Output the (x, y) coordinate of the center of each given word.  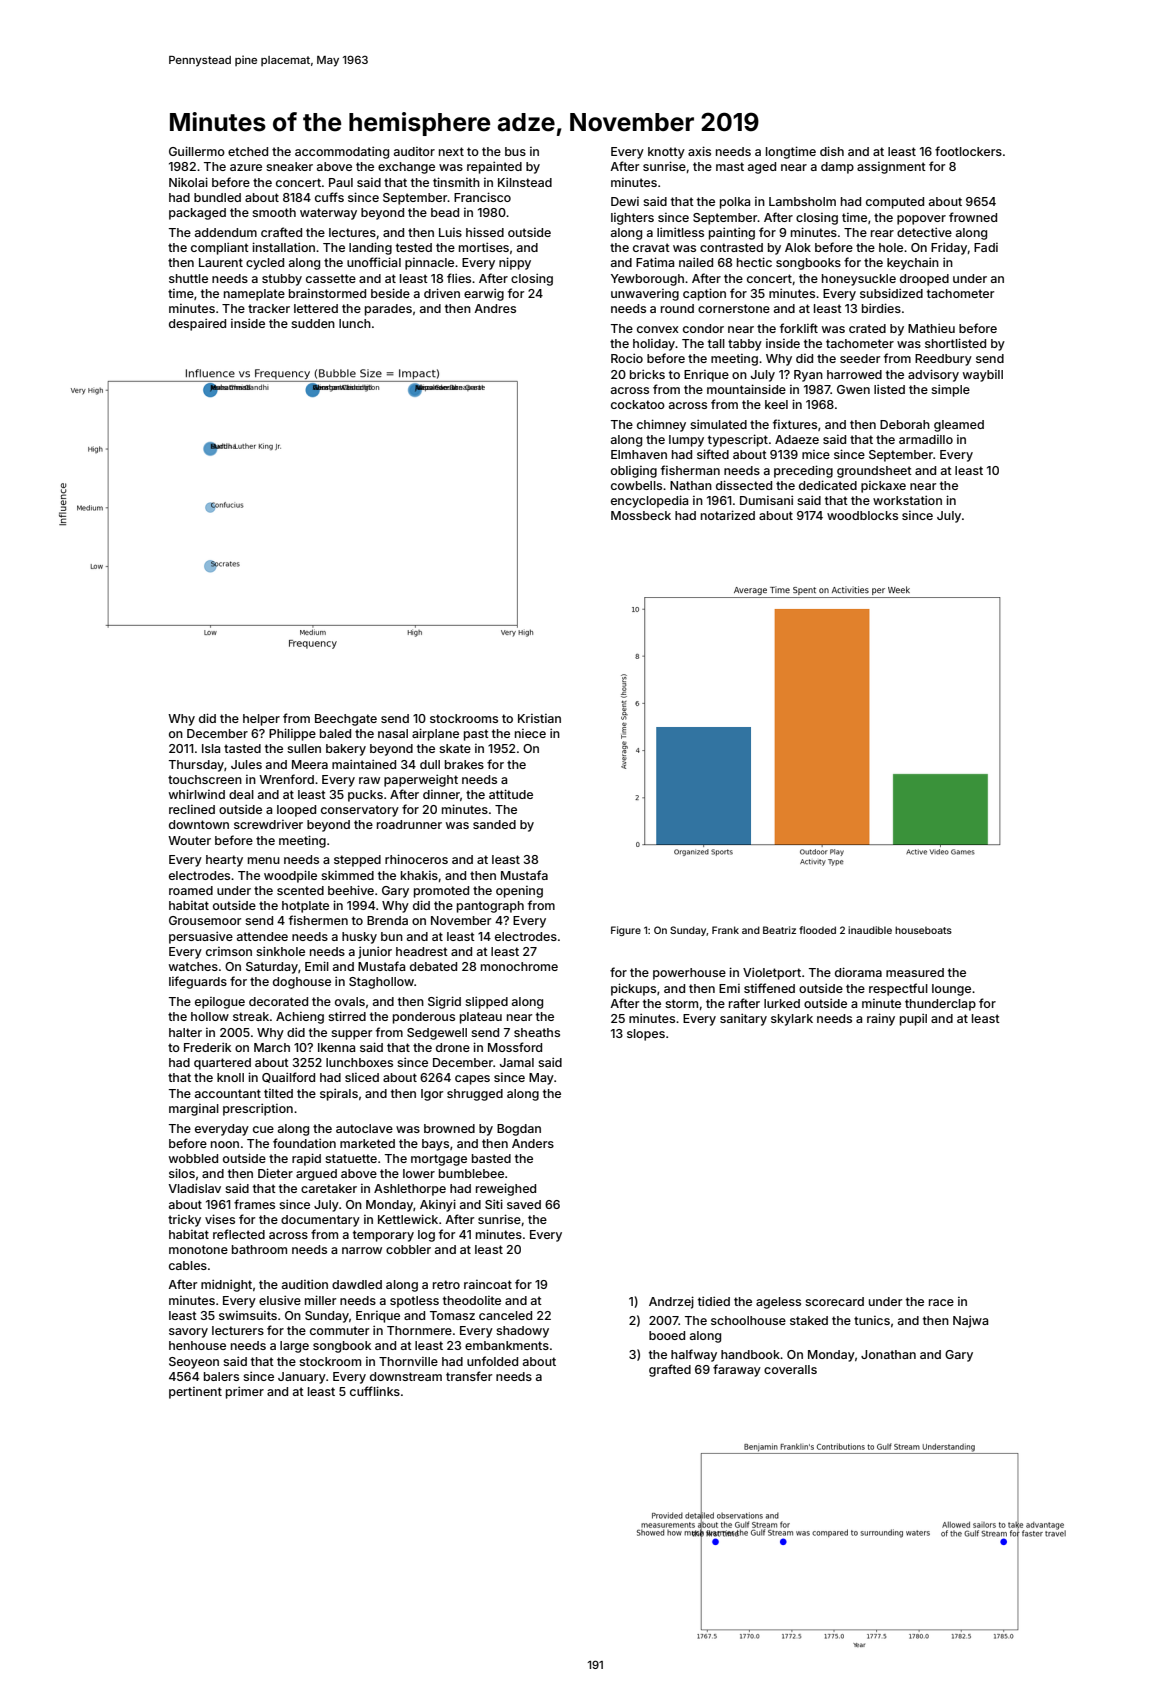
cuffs (329, 197)
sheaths (537, 1032)
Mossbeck (641, 515)
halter (185, 1032)
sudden (313, 323)
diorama (858, 972)
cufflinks (375, 1391)
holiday (654, 345)
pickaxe (883, 487)
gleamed (959, 426)
